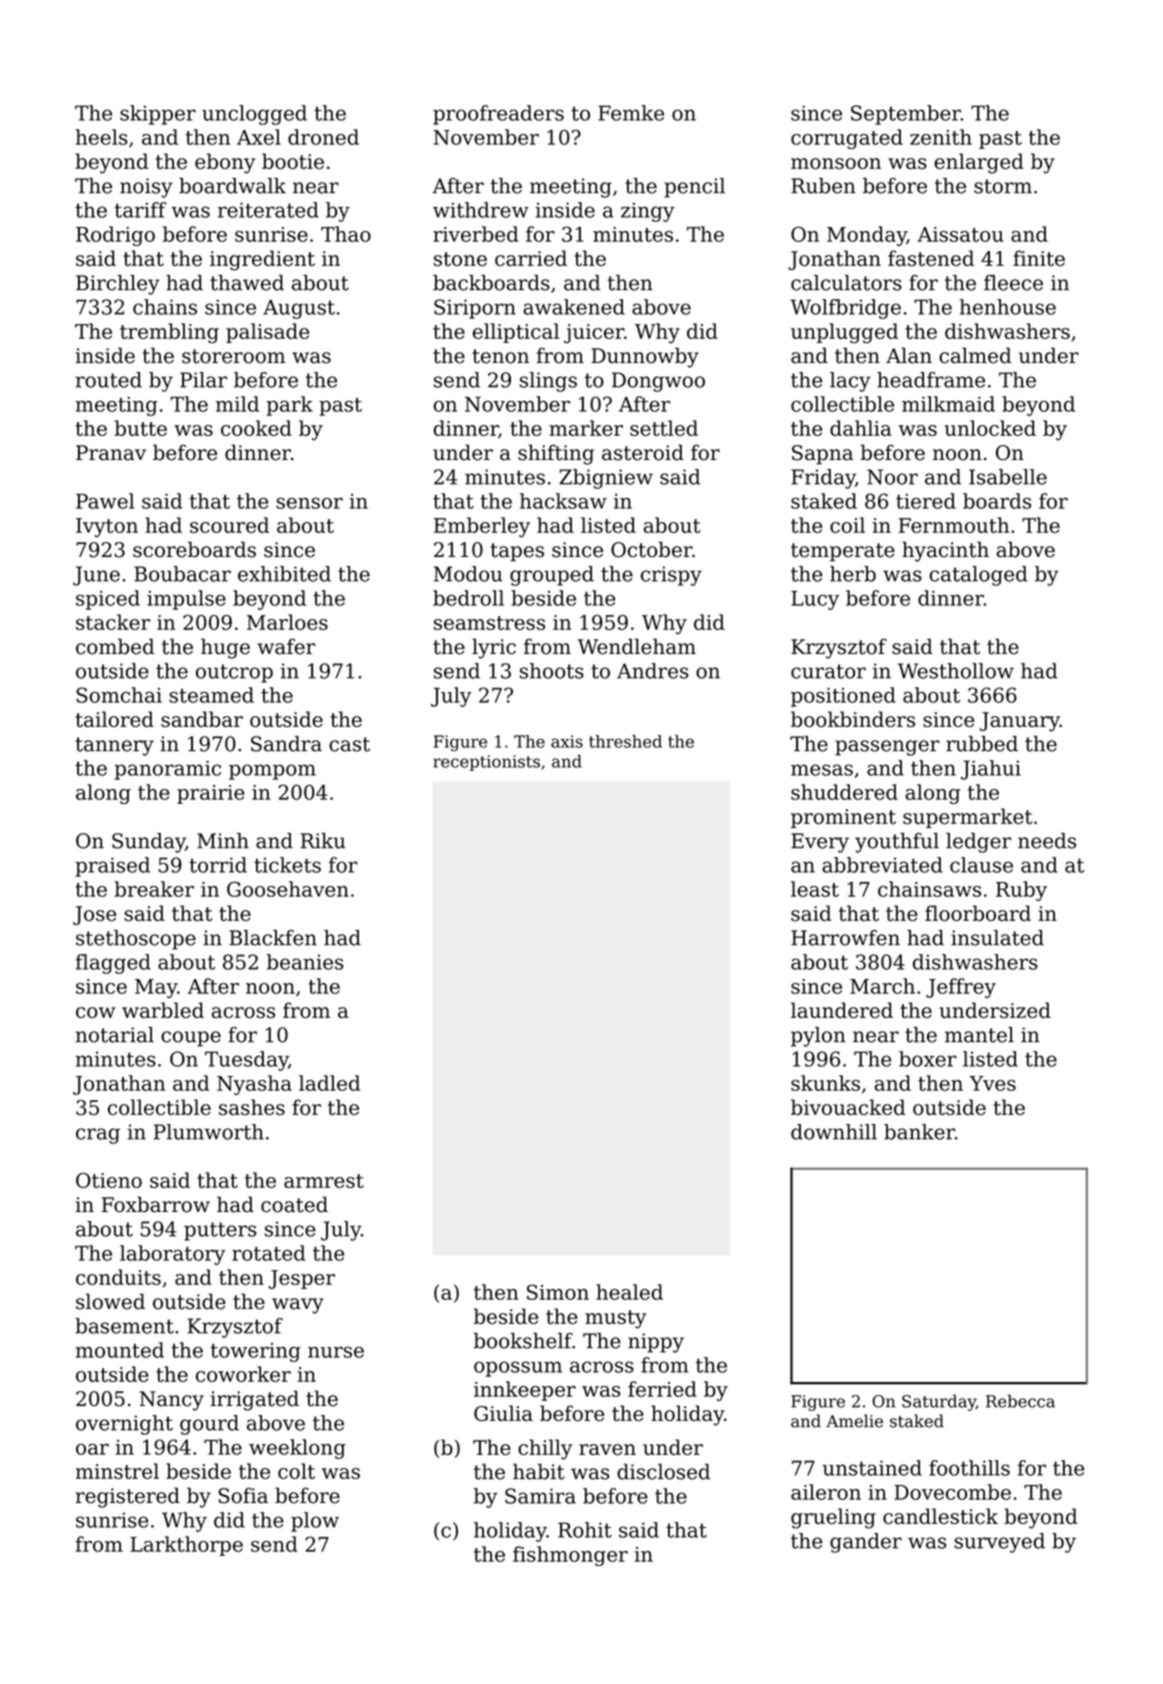 The width and height of the image is (1163, 1684). I want to click on sandbar, so click(202, 719).
